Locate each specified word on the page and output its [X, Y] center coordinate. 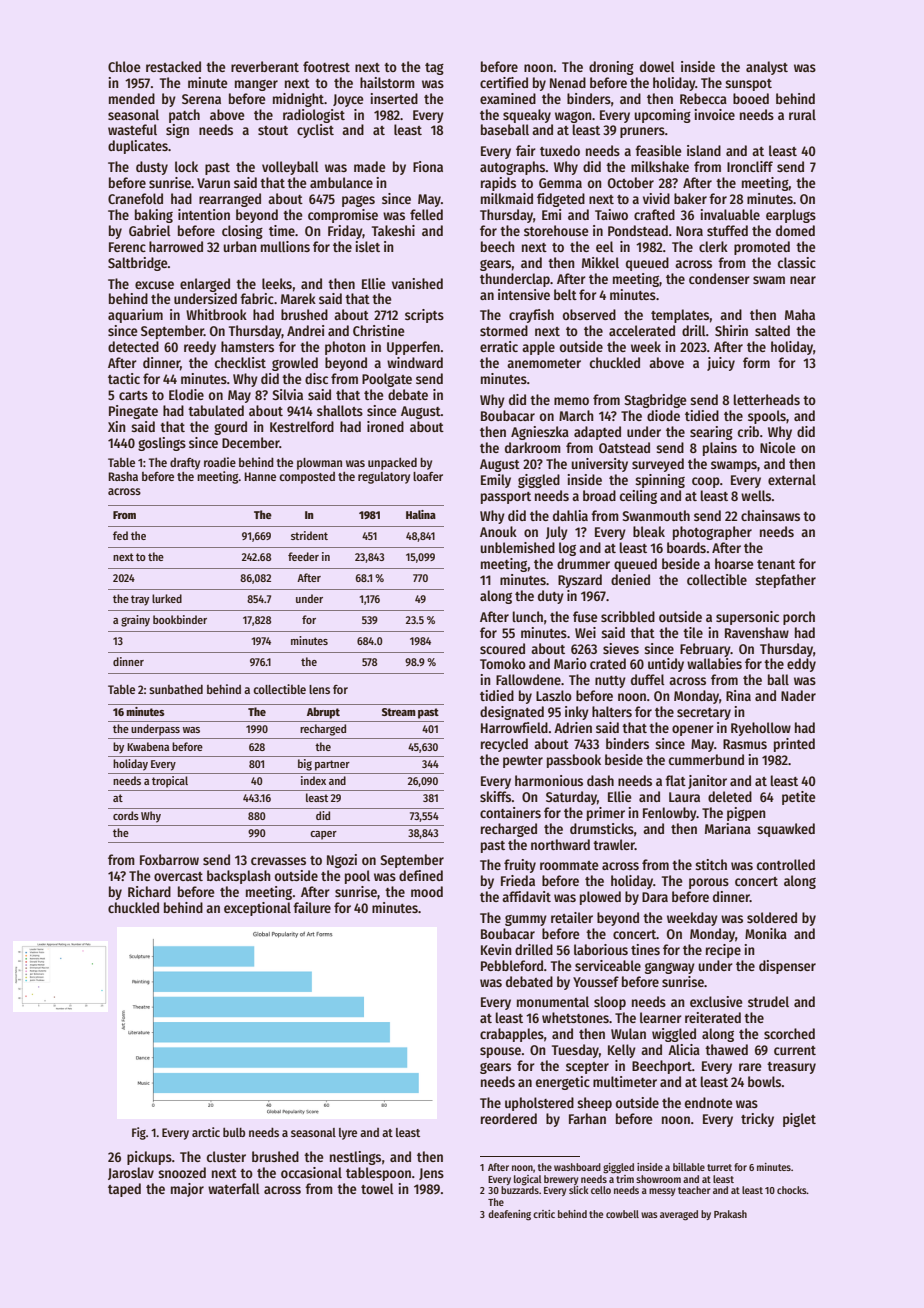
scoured [502, 648]
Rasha [123, 476]
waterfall [234, 1188]
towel [377, 1188]
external [792, 479]
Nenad [568, 82]
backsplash [239, 877]
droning [611, 68]
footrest [326, 66]
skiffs [495, 796]
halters [612, 711]
